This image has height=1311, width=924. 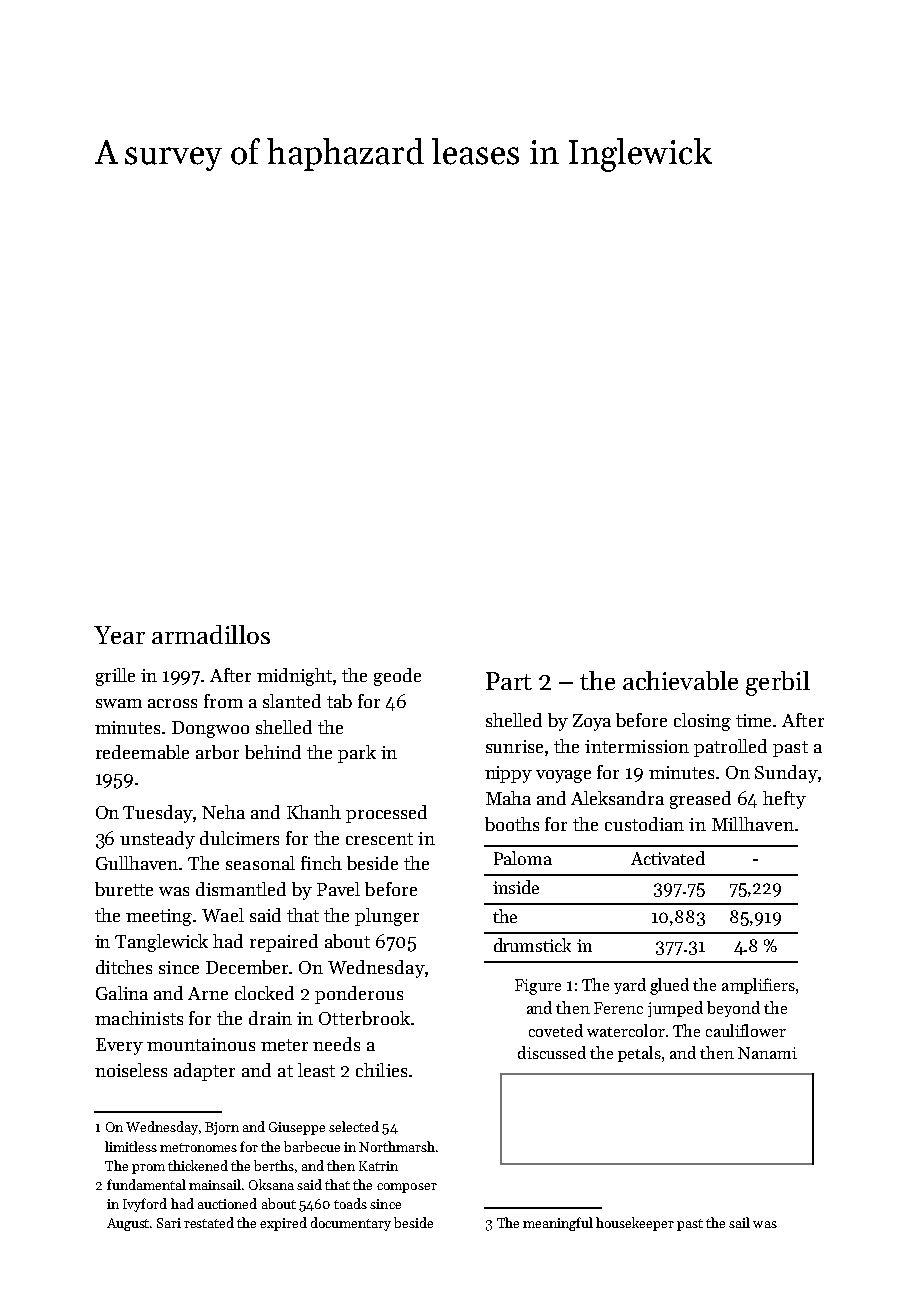 What do you see at coordinates (169, 1223) in the image?
I see `Sari` at bounding box center [169, 1223].
